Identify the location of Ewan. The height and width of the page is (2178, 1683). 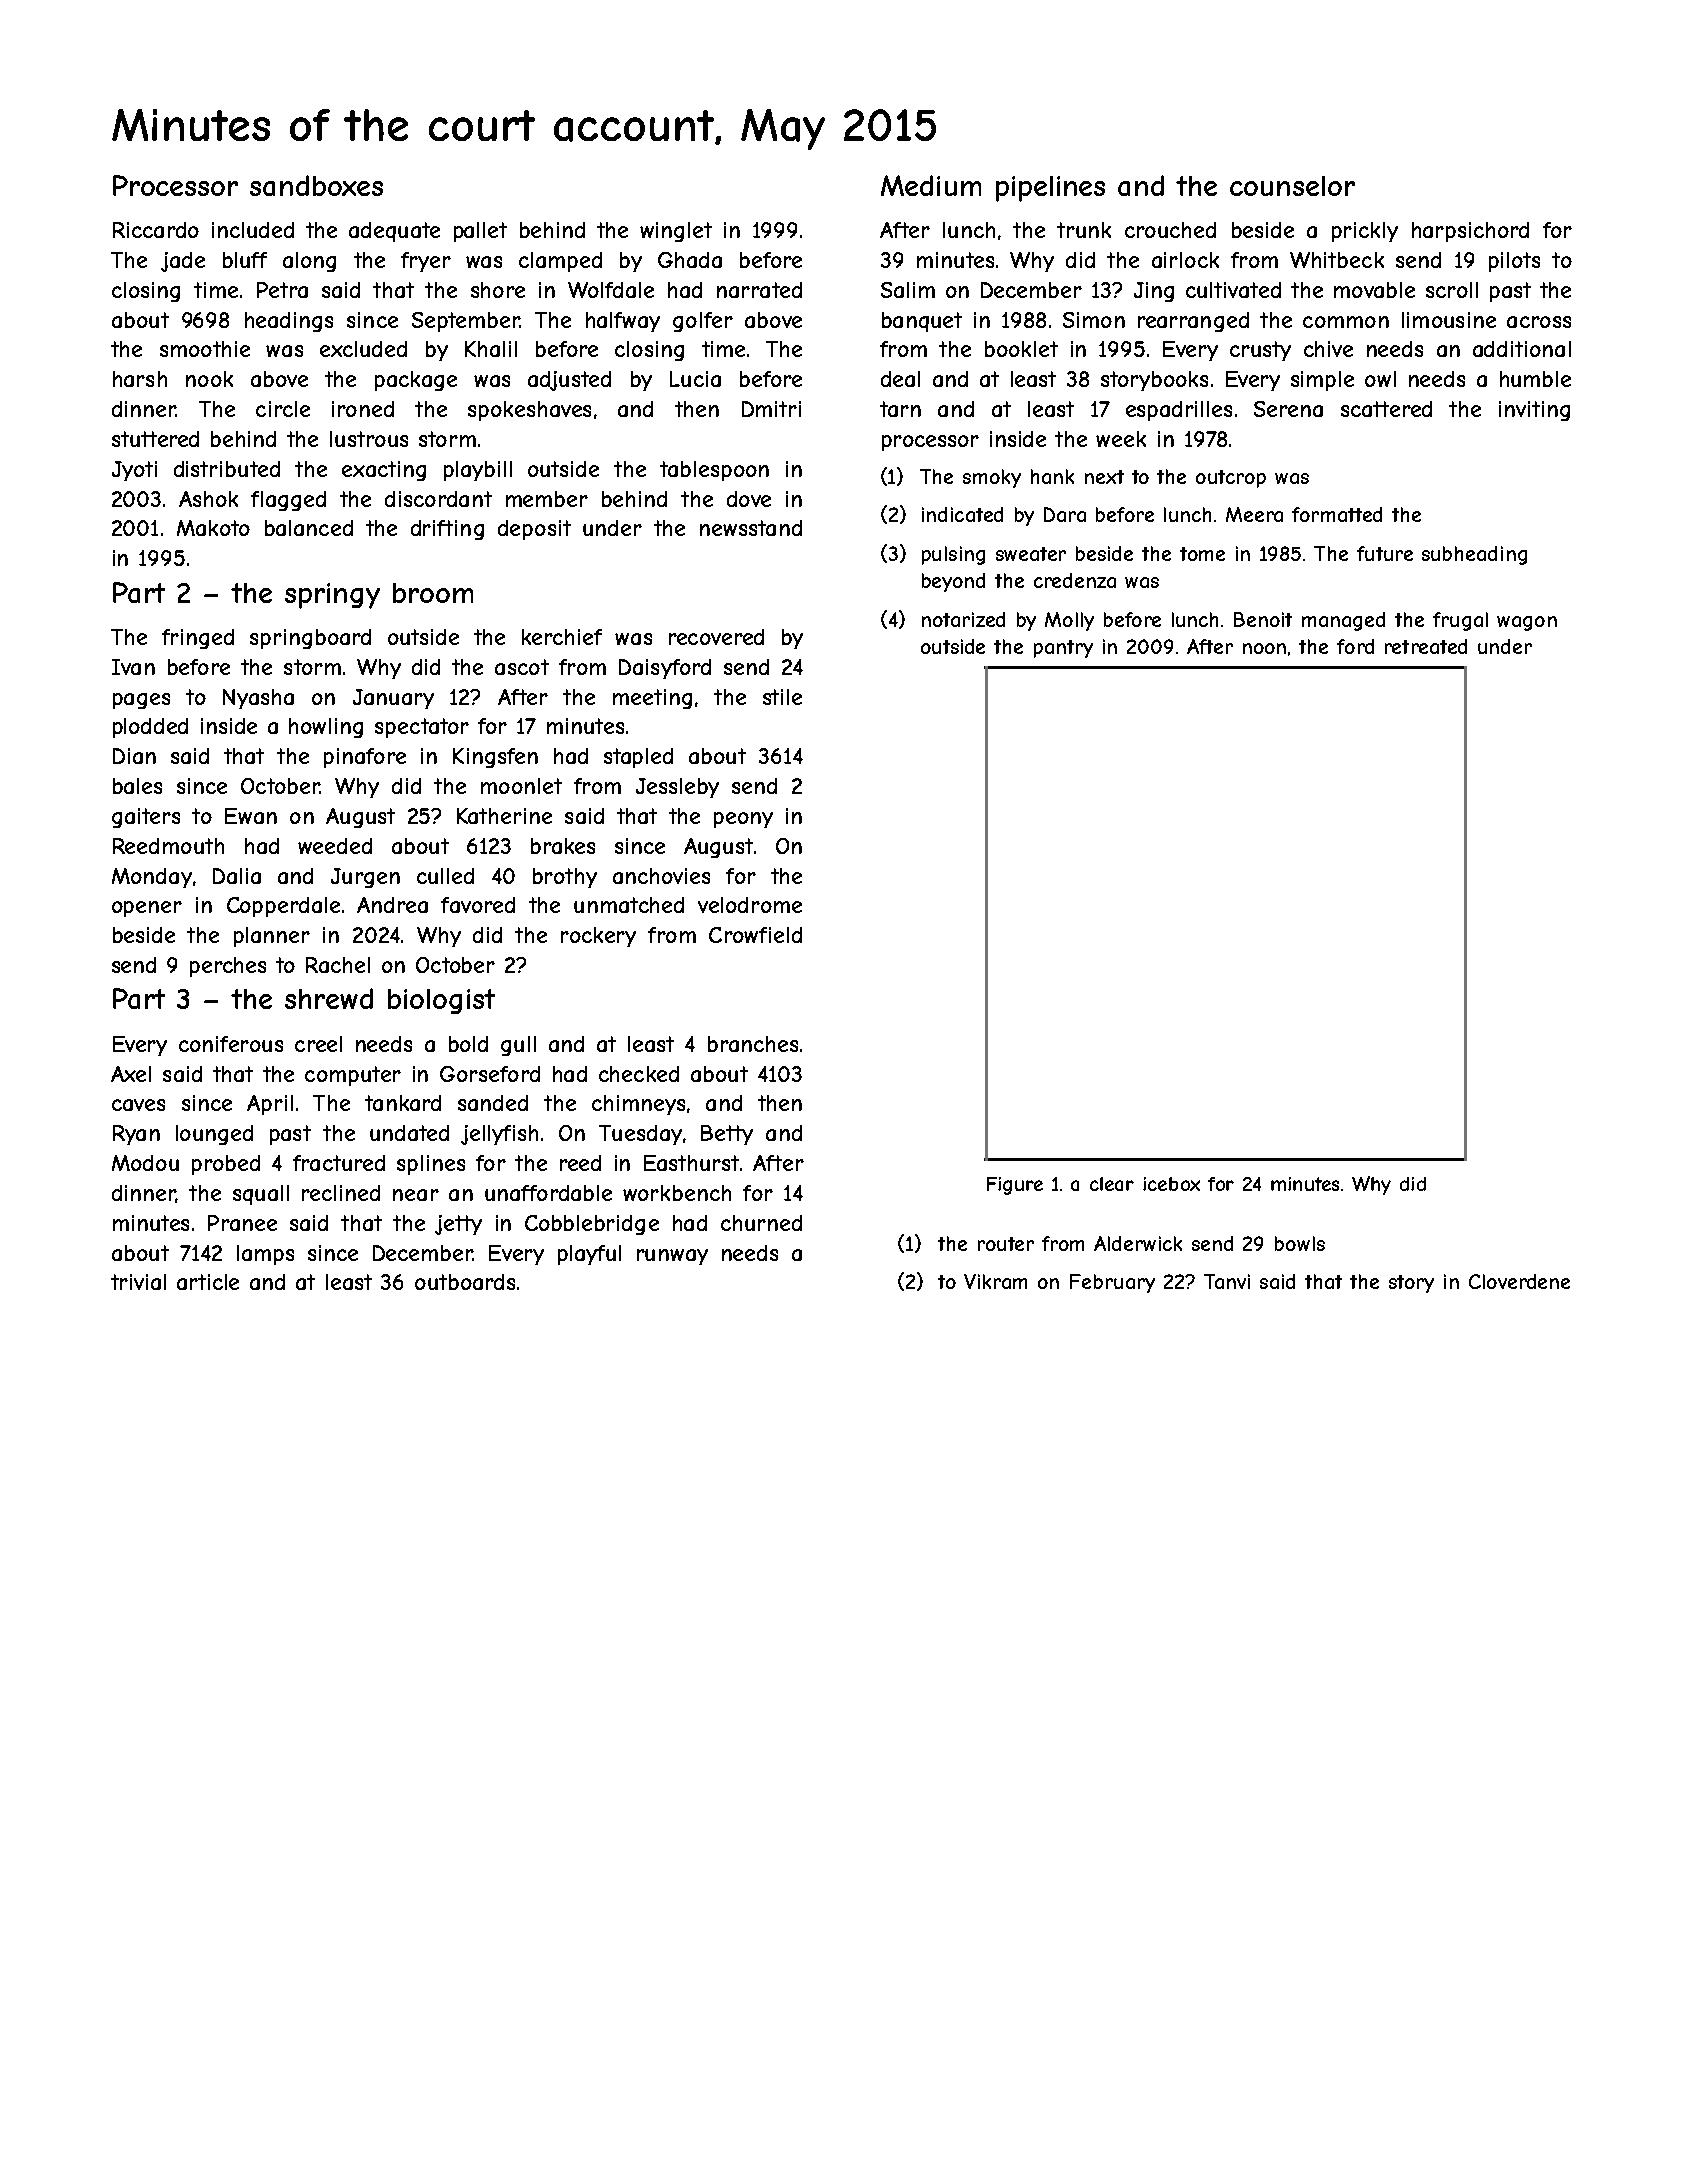
(251, 816).
